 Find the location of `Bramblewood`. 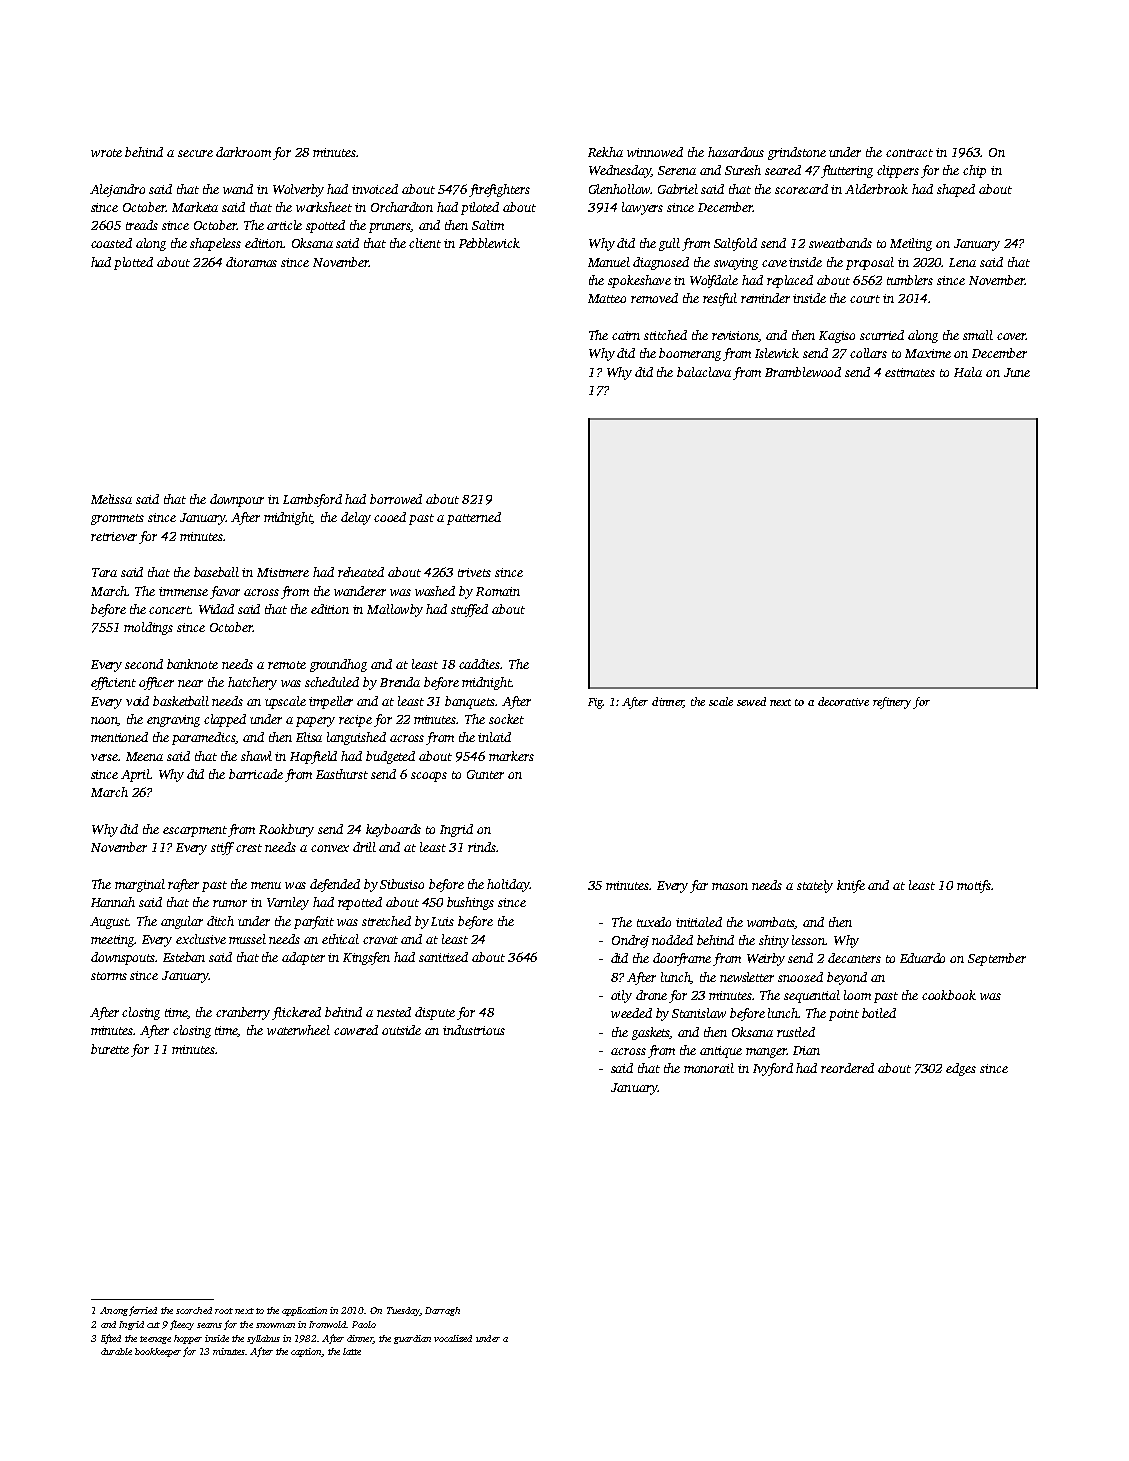

Bramblewood is located at coordinates (803, 372).
